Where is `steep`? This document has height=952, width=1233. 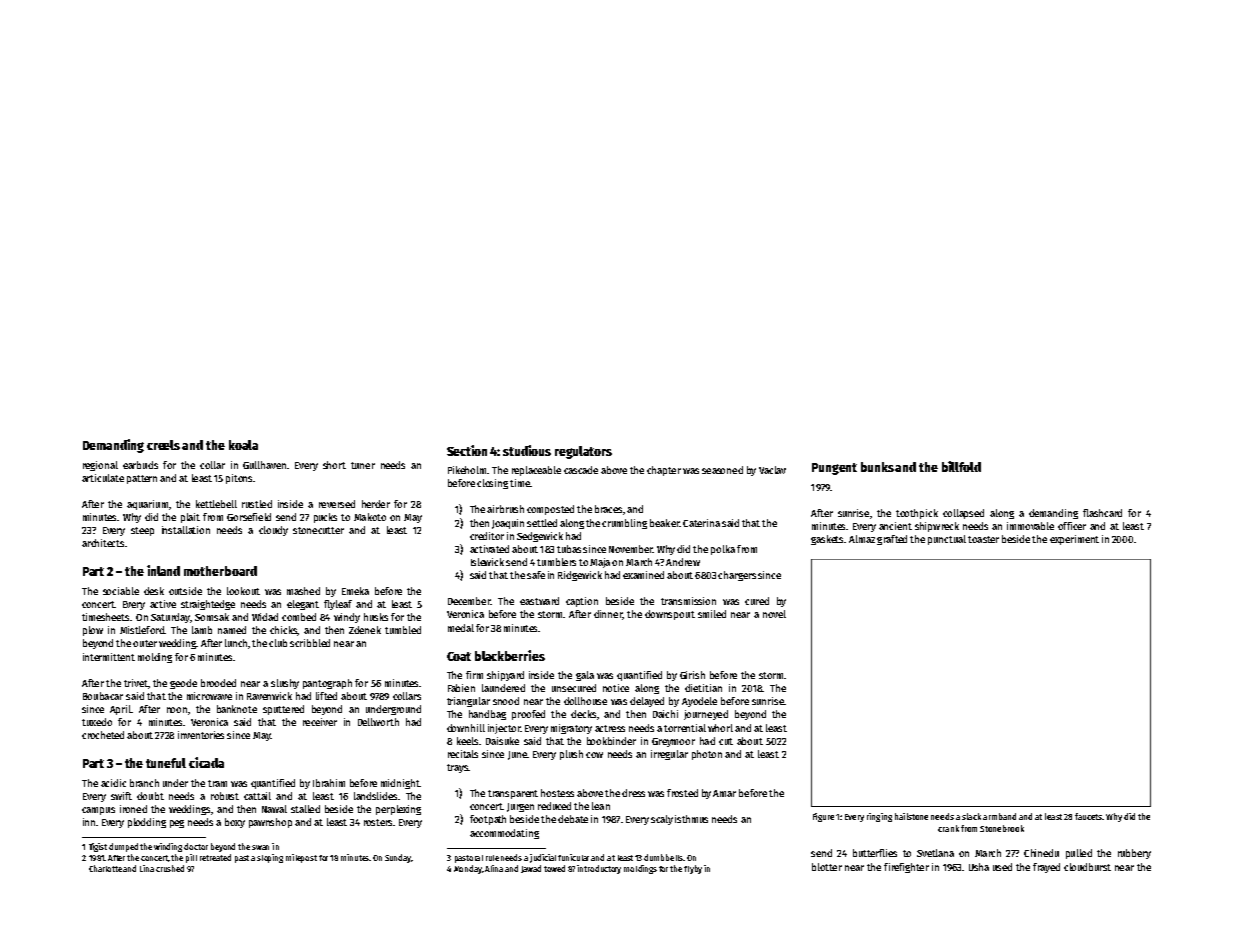 steep is located at coordinates (142, 531).
